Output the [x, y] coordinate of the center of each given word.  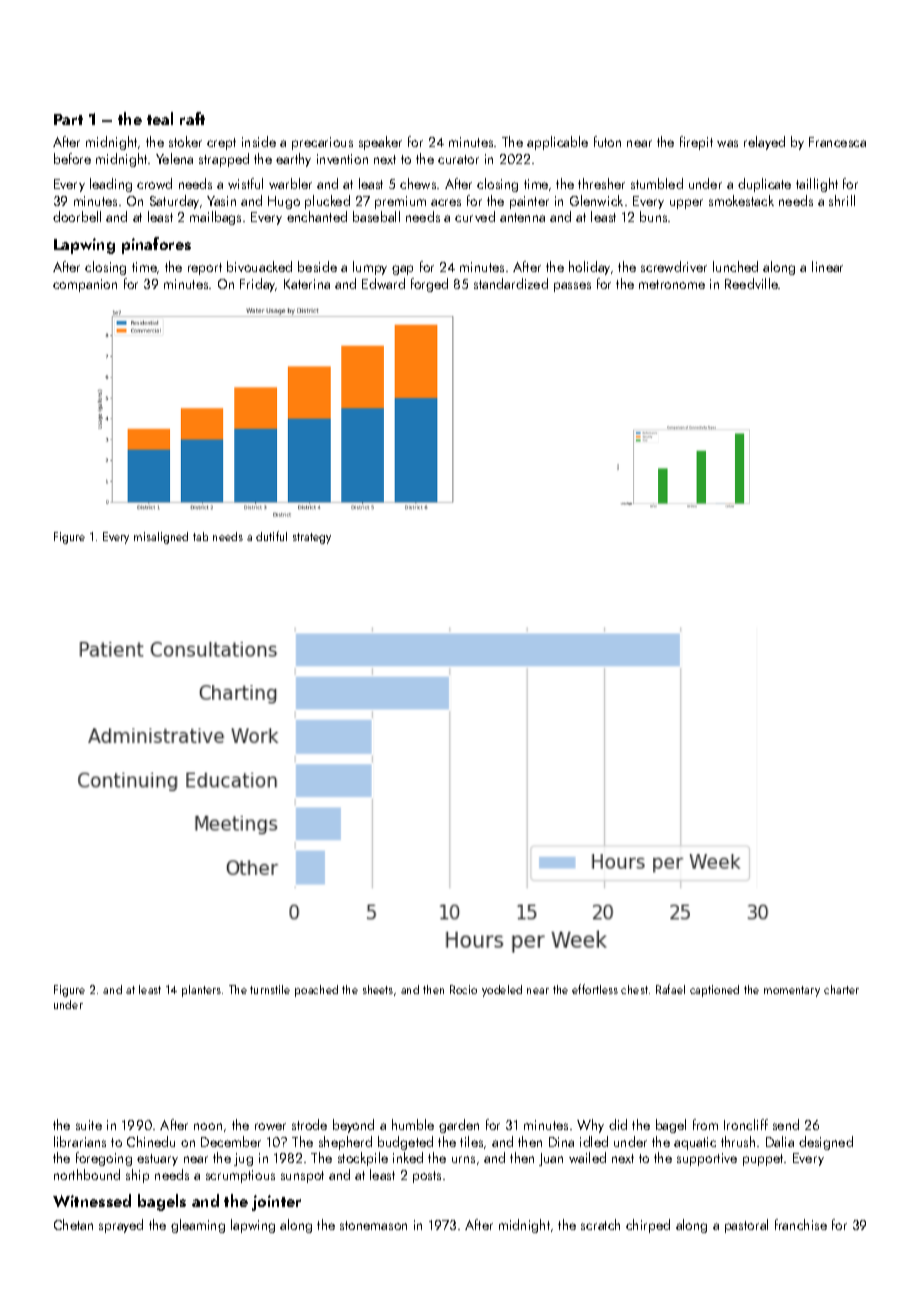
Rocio [463, 989]
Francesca [837, 142]
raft [192, 118]
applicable [557, 143]
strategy [312, 538]
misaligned [161, 538]
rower [270, 1126]
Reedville [752, 283]
